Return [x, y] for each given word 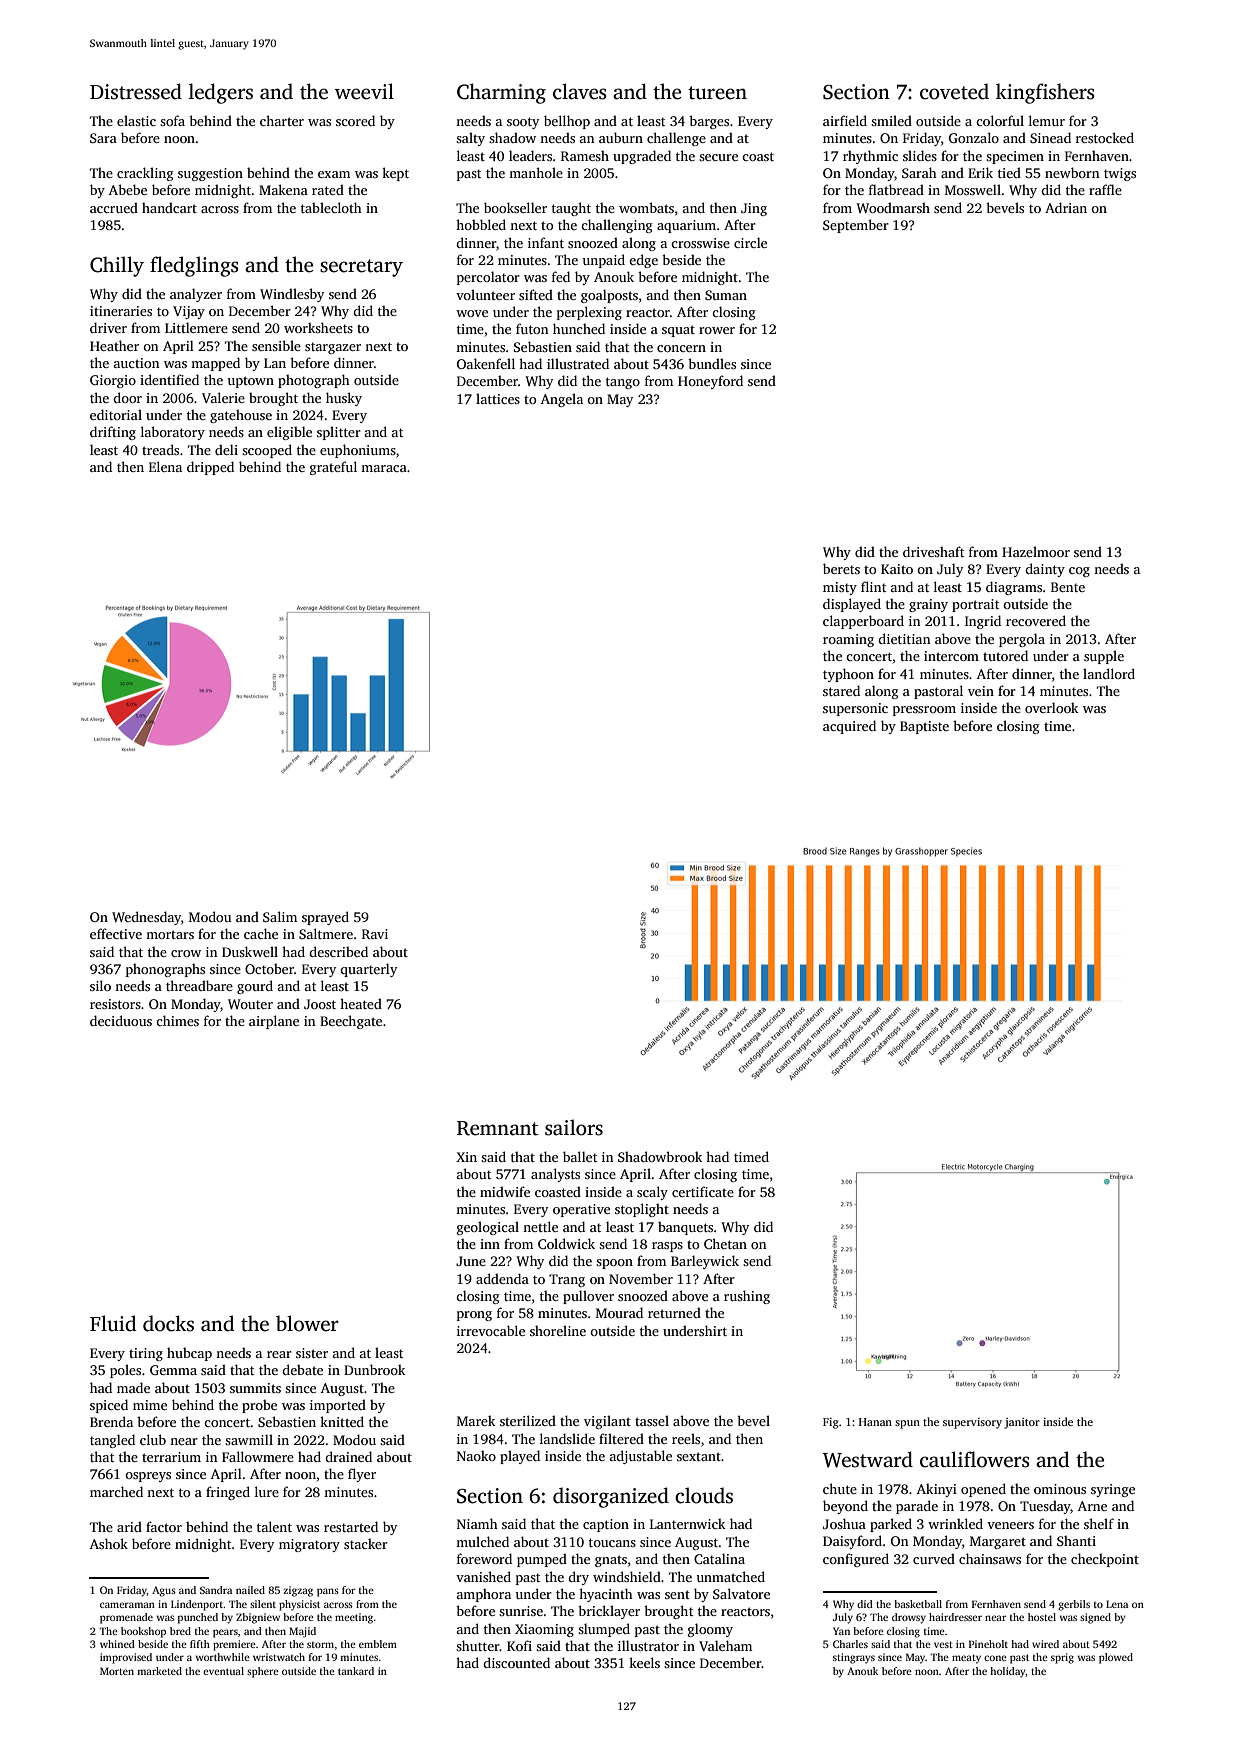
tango [623, 383]
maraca [384, 468]
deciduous [121, 1020]
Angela [562, 400]
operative [581, 1210]
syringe [1113, 1490]
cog [1079, 572]
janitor [1022, 1423]
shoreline [558, 1330]
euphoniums [358, 451]
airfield [845, 120]
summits [255, 1388]
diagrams [1014, 588]
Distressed [136, 91]
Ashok [109, 1543]
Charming [501, 93]
